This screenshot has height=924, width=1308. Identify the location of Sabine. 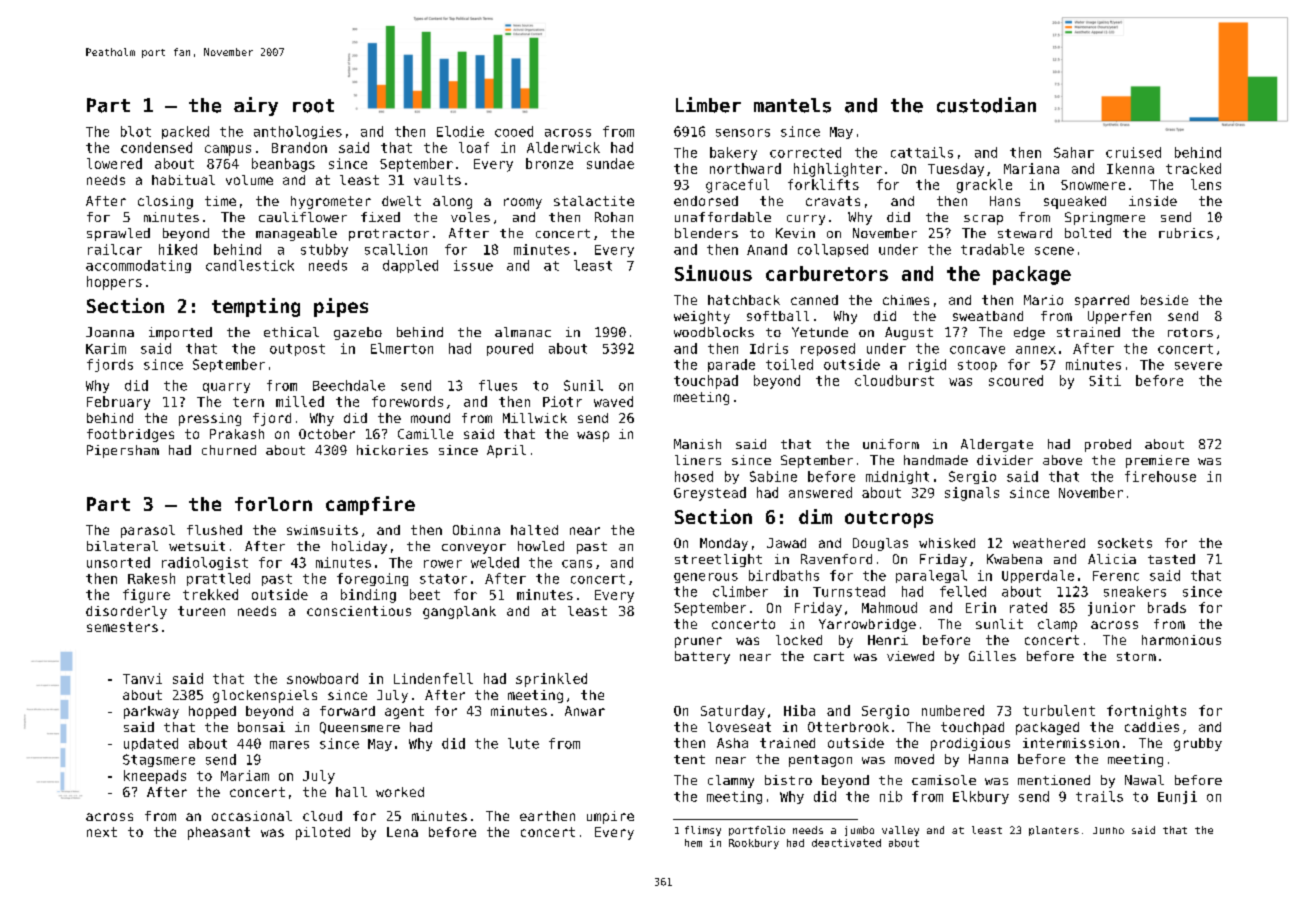
(773, 476).
